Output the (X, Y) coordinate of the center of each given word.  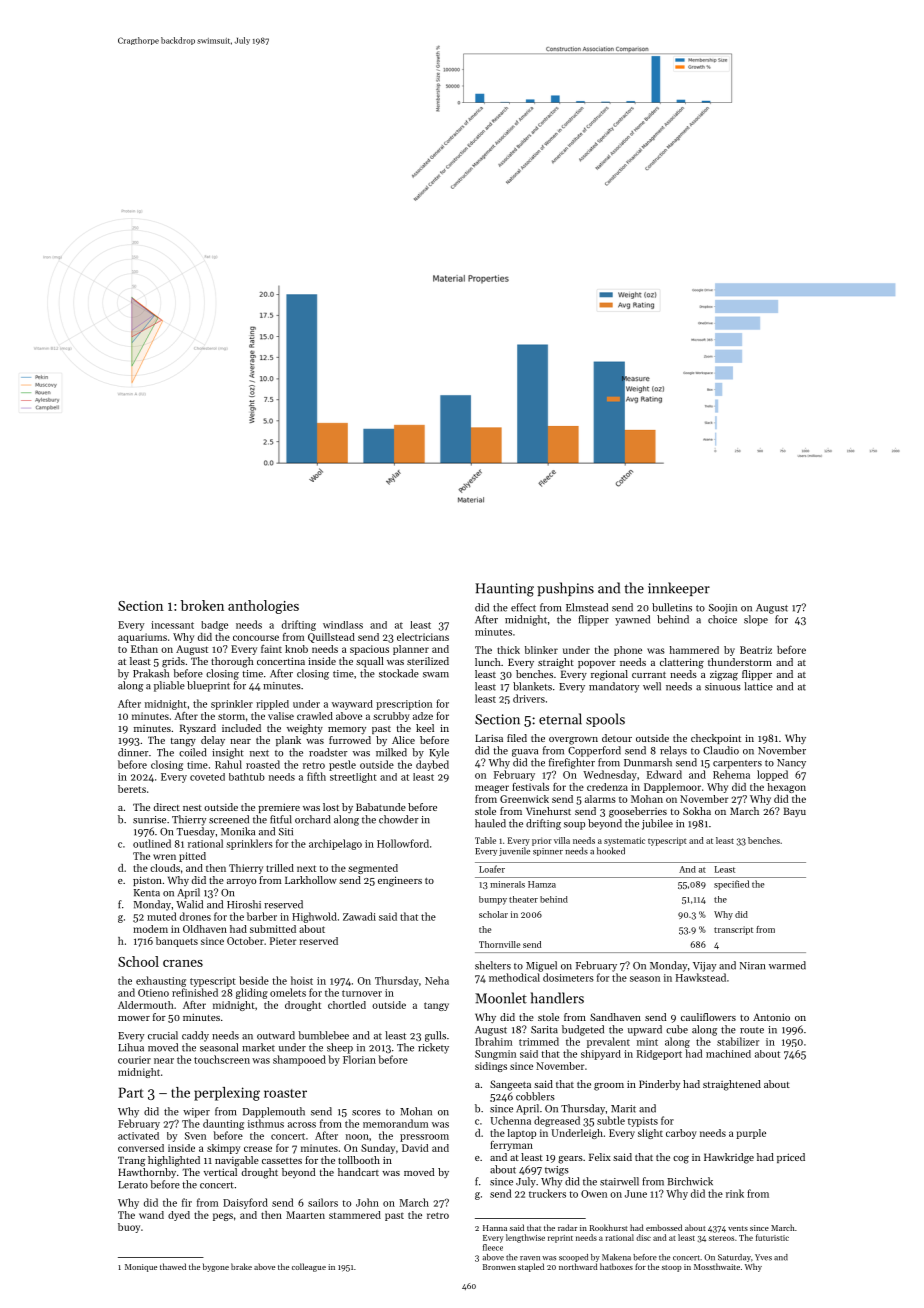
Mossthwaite (717, 1266)
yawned (632, 620)
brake (241, 1266)
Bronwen (499, 1267)
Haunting (504, 590)
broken (202, 605)
